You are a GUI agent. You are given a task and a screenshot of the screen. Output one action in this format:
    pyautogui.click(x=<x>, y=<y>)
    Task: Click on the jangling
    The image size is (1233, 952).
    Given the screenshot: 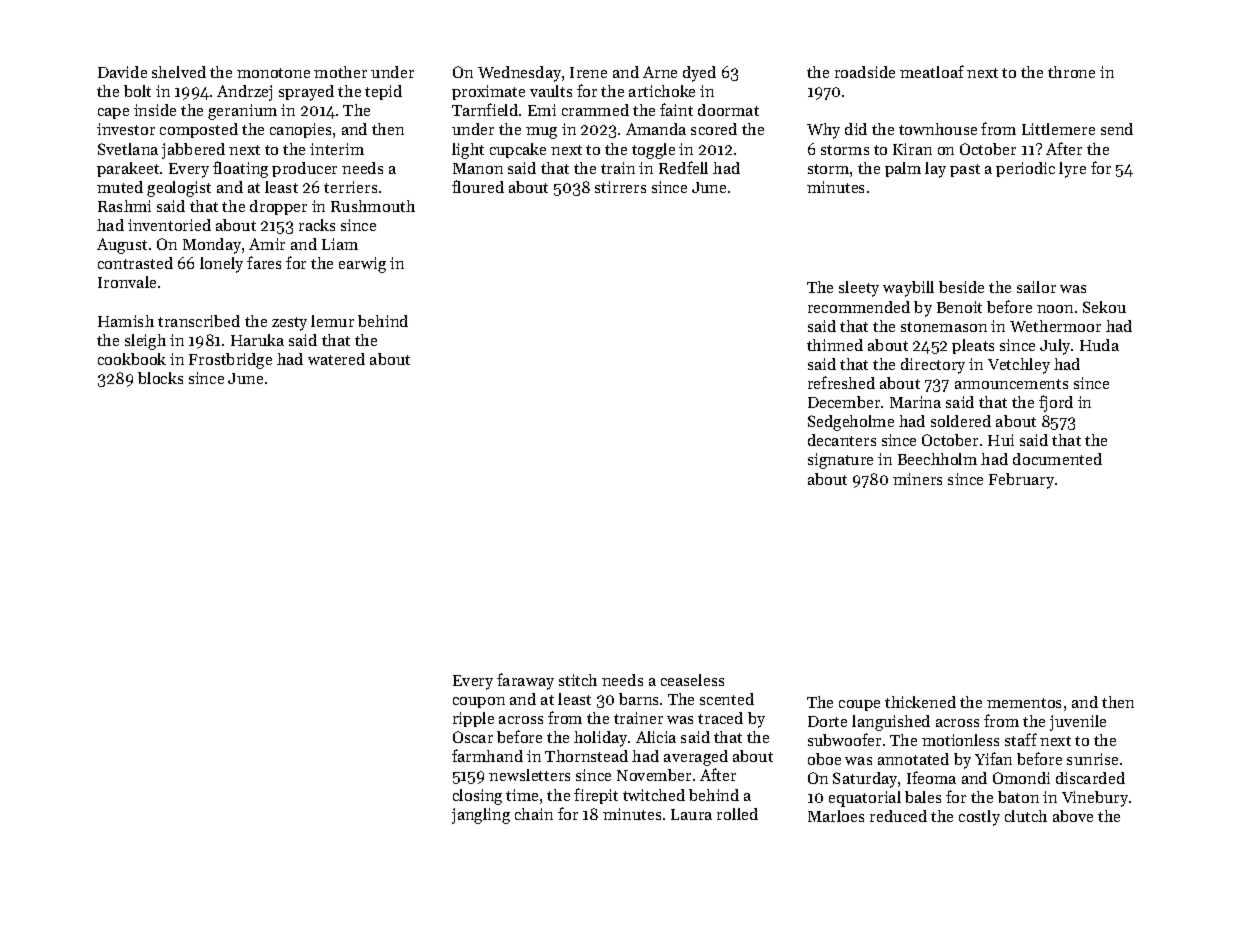 What is the action you would take?
    pyautogui.click(x=481, y=816)
